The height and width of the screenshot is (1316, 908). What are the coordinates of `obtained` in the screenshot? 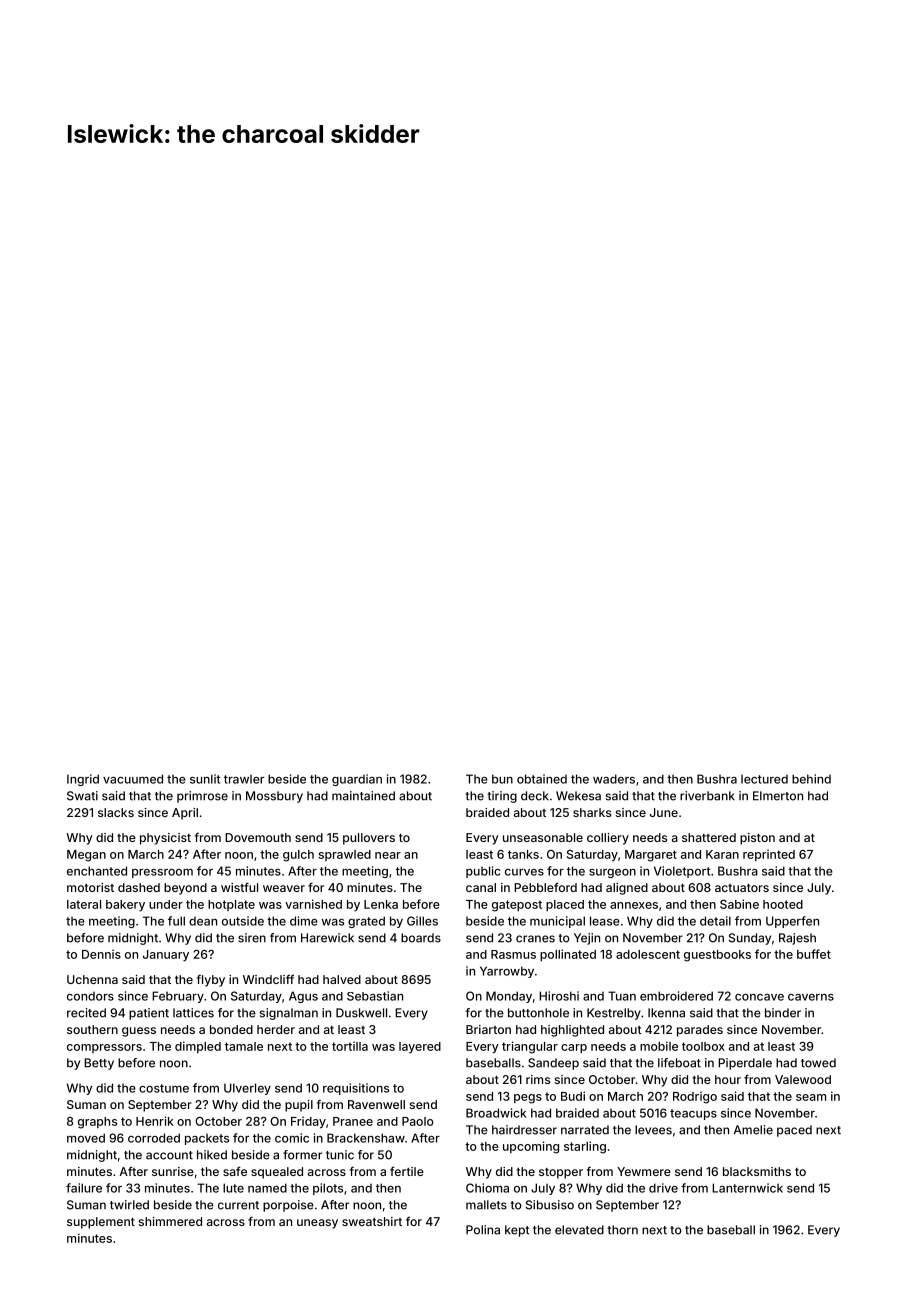 It's located at (542, 779).
